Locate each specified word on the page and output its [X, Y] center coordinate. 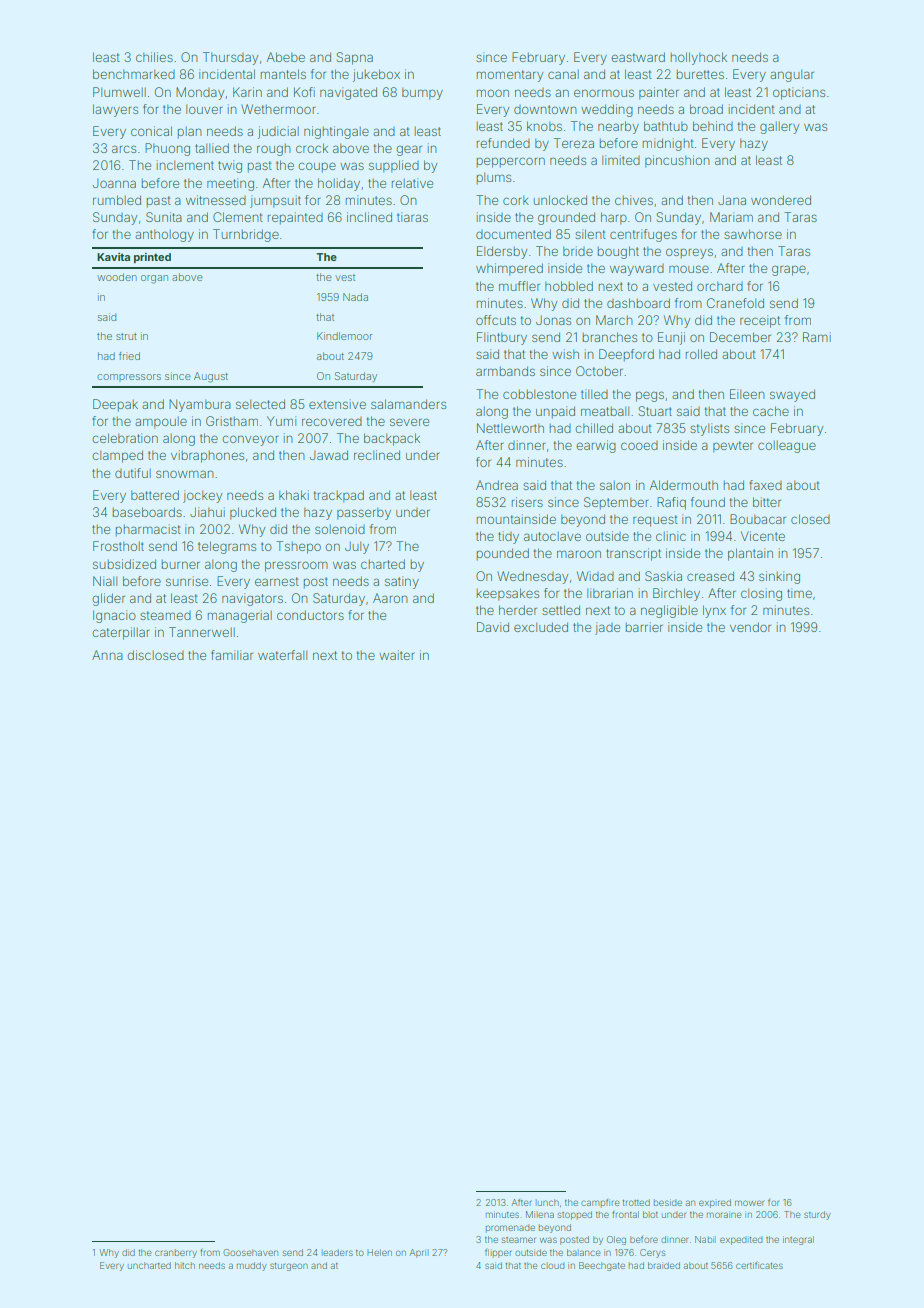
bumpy [422, 93]
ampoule [161, 423]
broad [706, 109]
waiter [397, 655]
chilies [154, 57]
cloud [552, 1265]
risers [527, 502]
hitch [185, 1265]
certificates [759, 1265]
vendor [750, 627]
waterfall [282, 655]
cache [771, 411]
